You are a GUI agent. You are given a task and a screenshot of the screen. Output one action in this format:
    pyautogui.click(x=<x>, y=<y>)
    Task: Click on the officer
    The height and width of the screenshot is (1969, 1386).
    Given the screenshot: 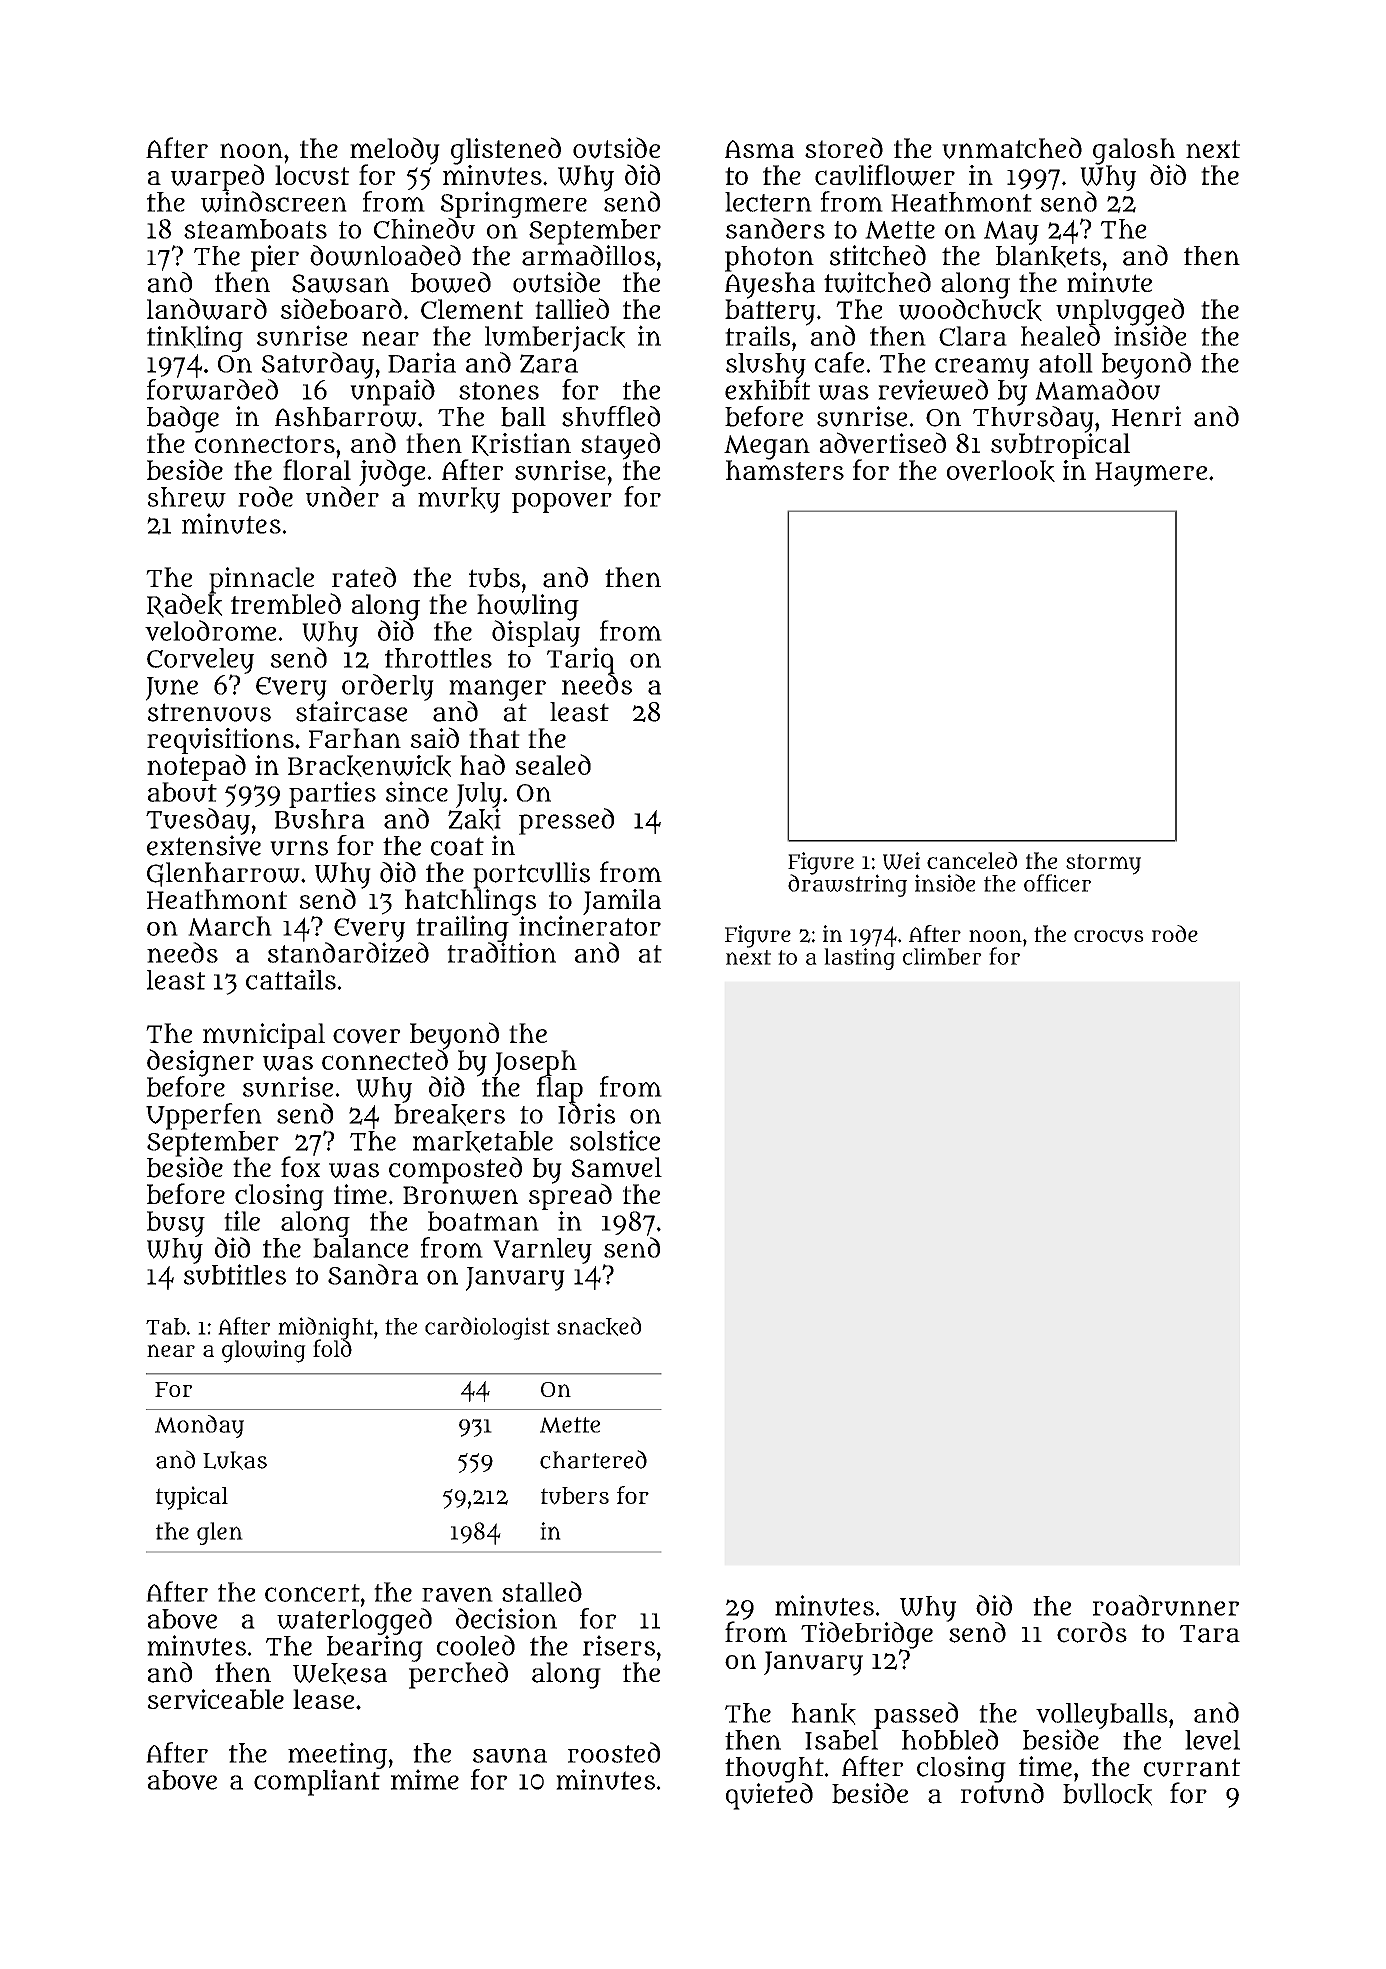 What is the action you would take?
    pyautogui.click(x=1057, y=883)
